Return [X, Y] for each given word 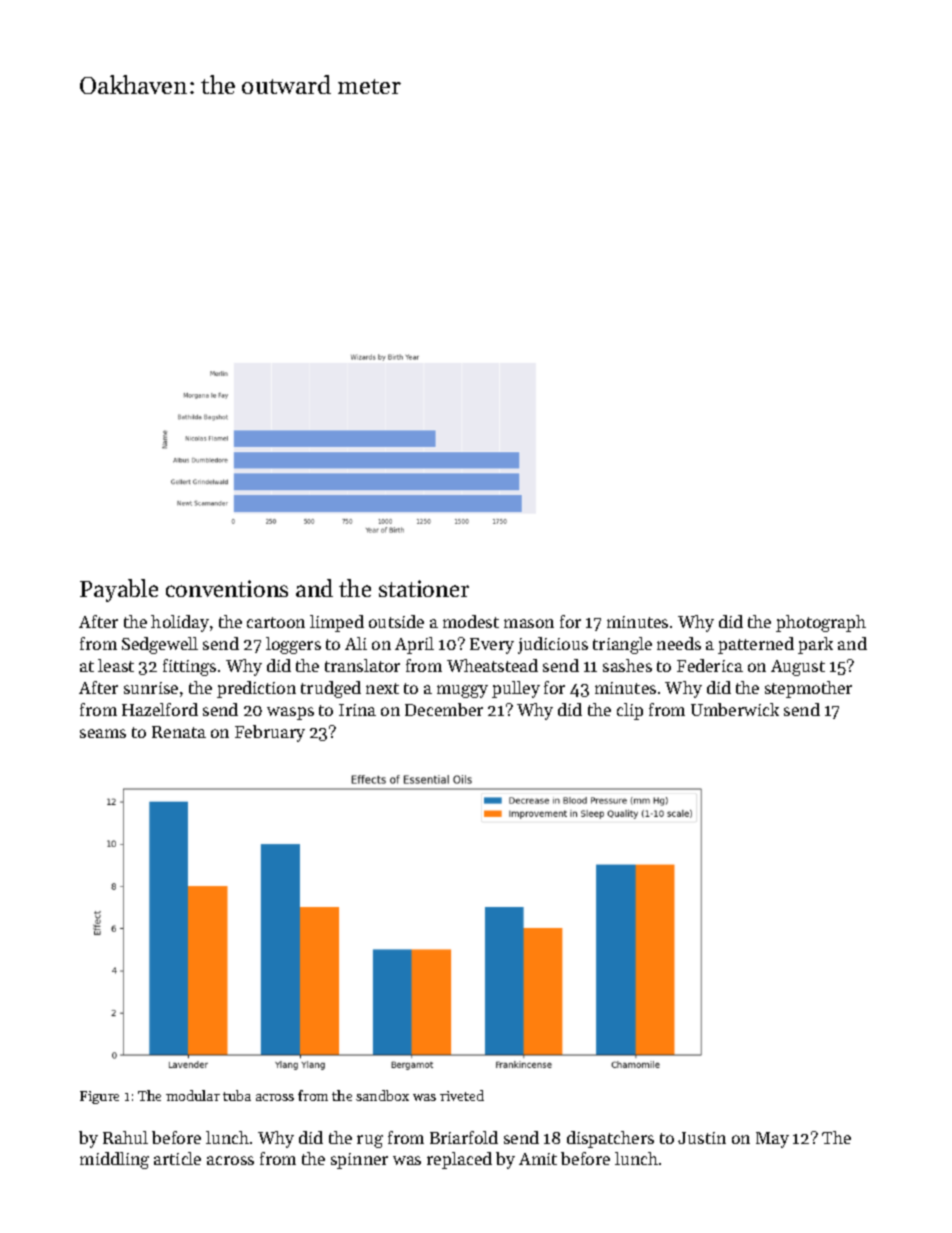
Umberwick [735, 709]
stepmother [808, 689]
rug [370, 1141]
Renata [179, 732]
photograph [821, 623]
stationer [424, 588]
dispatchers [610, 1139]
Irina [357, 710]
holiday [180, 623]
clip [630, 711]
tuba [237, 1095]
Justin [702, 1138]
